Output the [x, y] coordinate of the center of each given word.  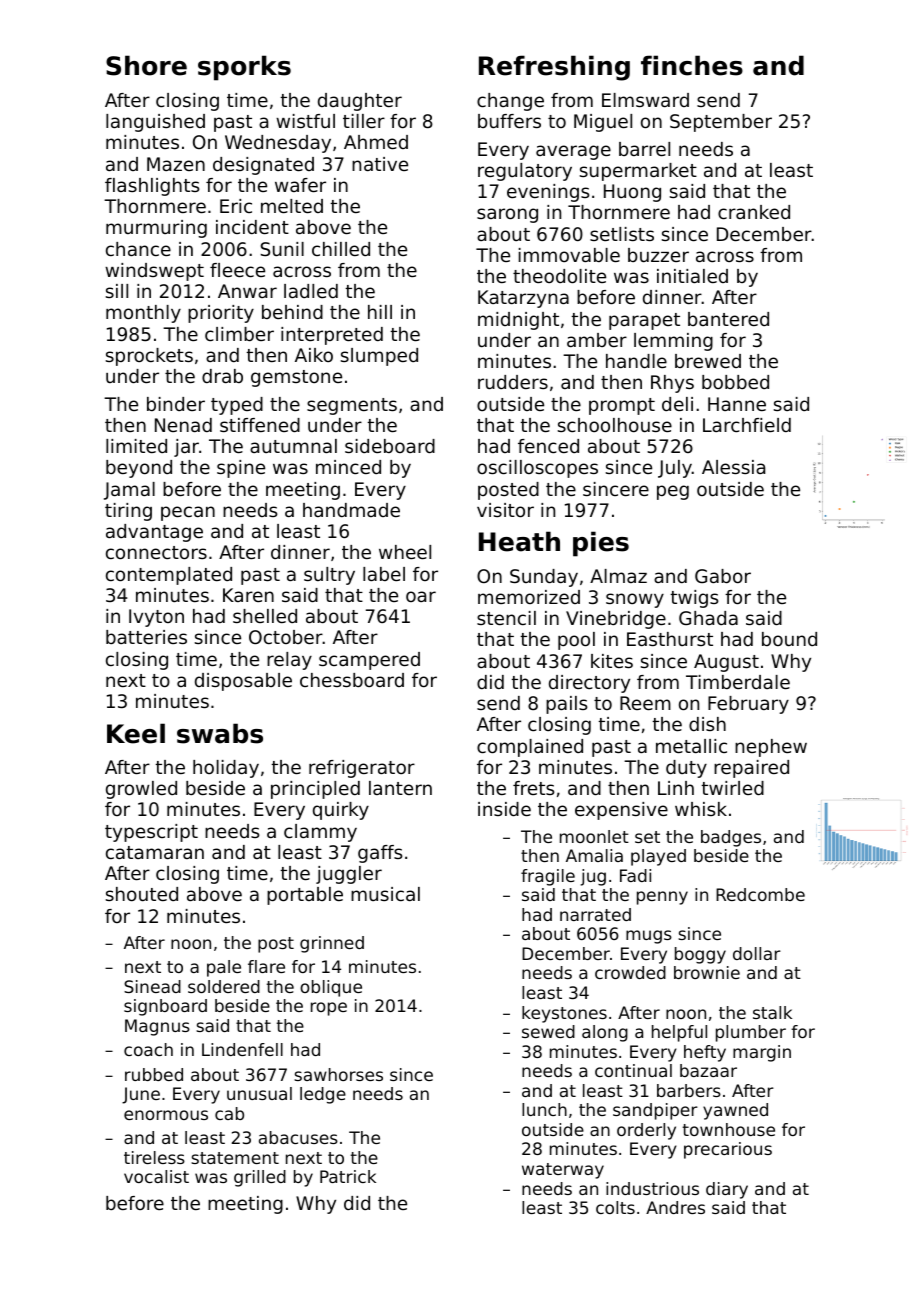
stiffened [260, 425]
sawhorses [338, 1074]
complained [530, 748]
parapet [644, 321]
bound [789, 639]
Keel [136, 733]
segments [352, 406]
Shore [146, 65]
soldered [224, 986]
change [510, 102]
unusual [259, 1093]
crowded [630, 972]
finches [692, 65]
